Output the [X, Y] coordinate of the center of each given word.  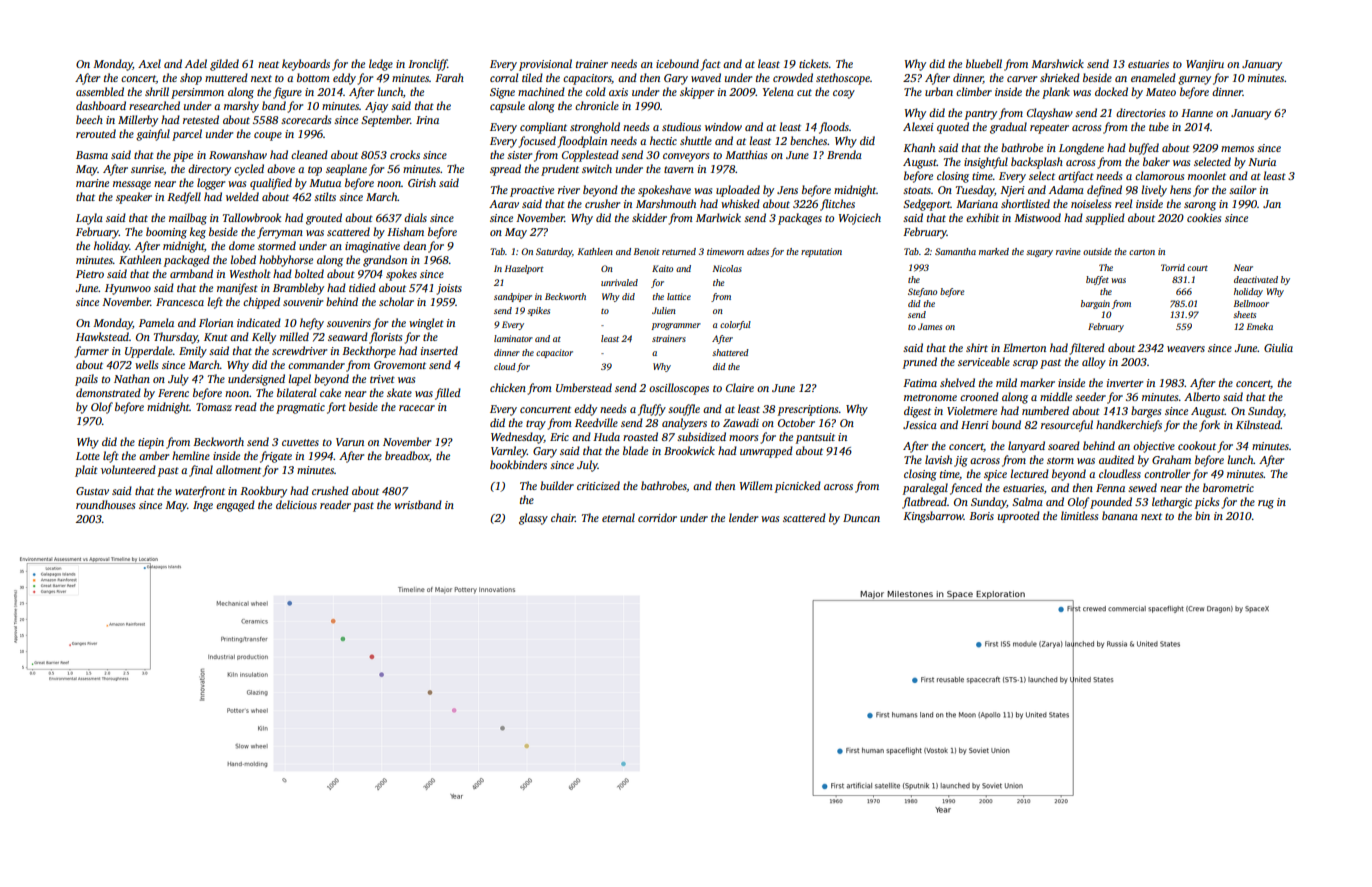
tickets [813, 63]
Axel [149, 63]
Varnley [509, 452]
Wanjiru [1205, 65]
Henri [975, 425]
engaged [235, 506]
